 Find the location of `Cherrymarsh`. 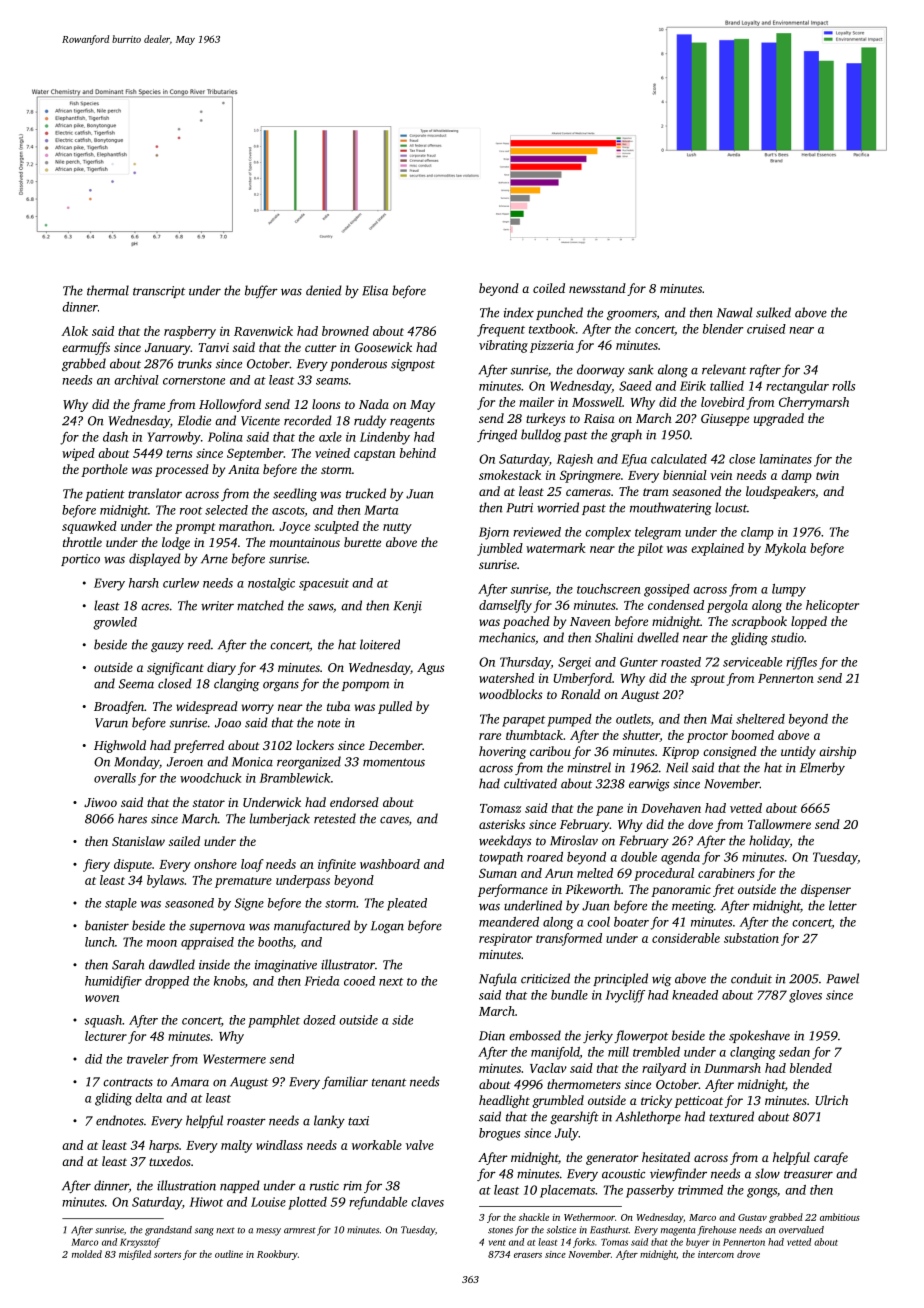

Cherrymarsh is located at coordinates (814, 403).
